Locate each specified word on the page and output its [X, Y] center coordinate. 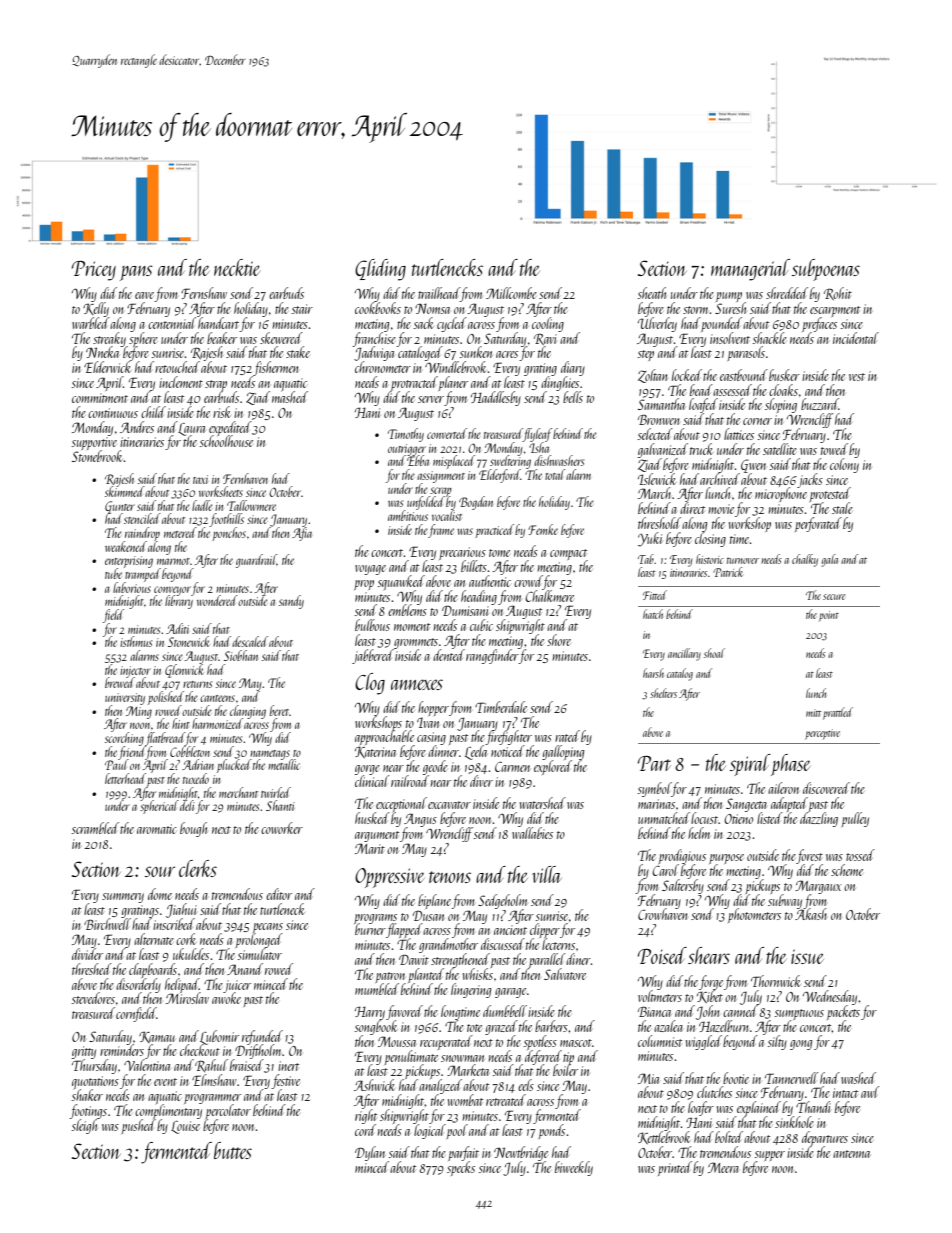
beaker [222, 338]
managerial [750, 270]
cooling [548, 324]
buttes [233, 1150]
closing [710, 539]
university [125, 699]
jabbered [373, 656]
